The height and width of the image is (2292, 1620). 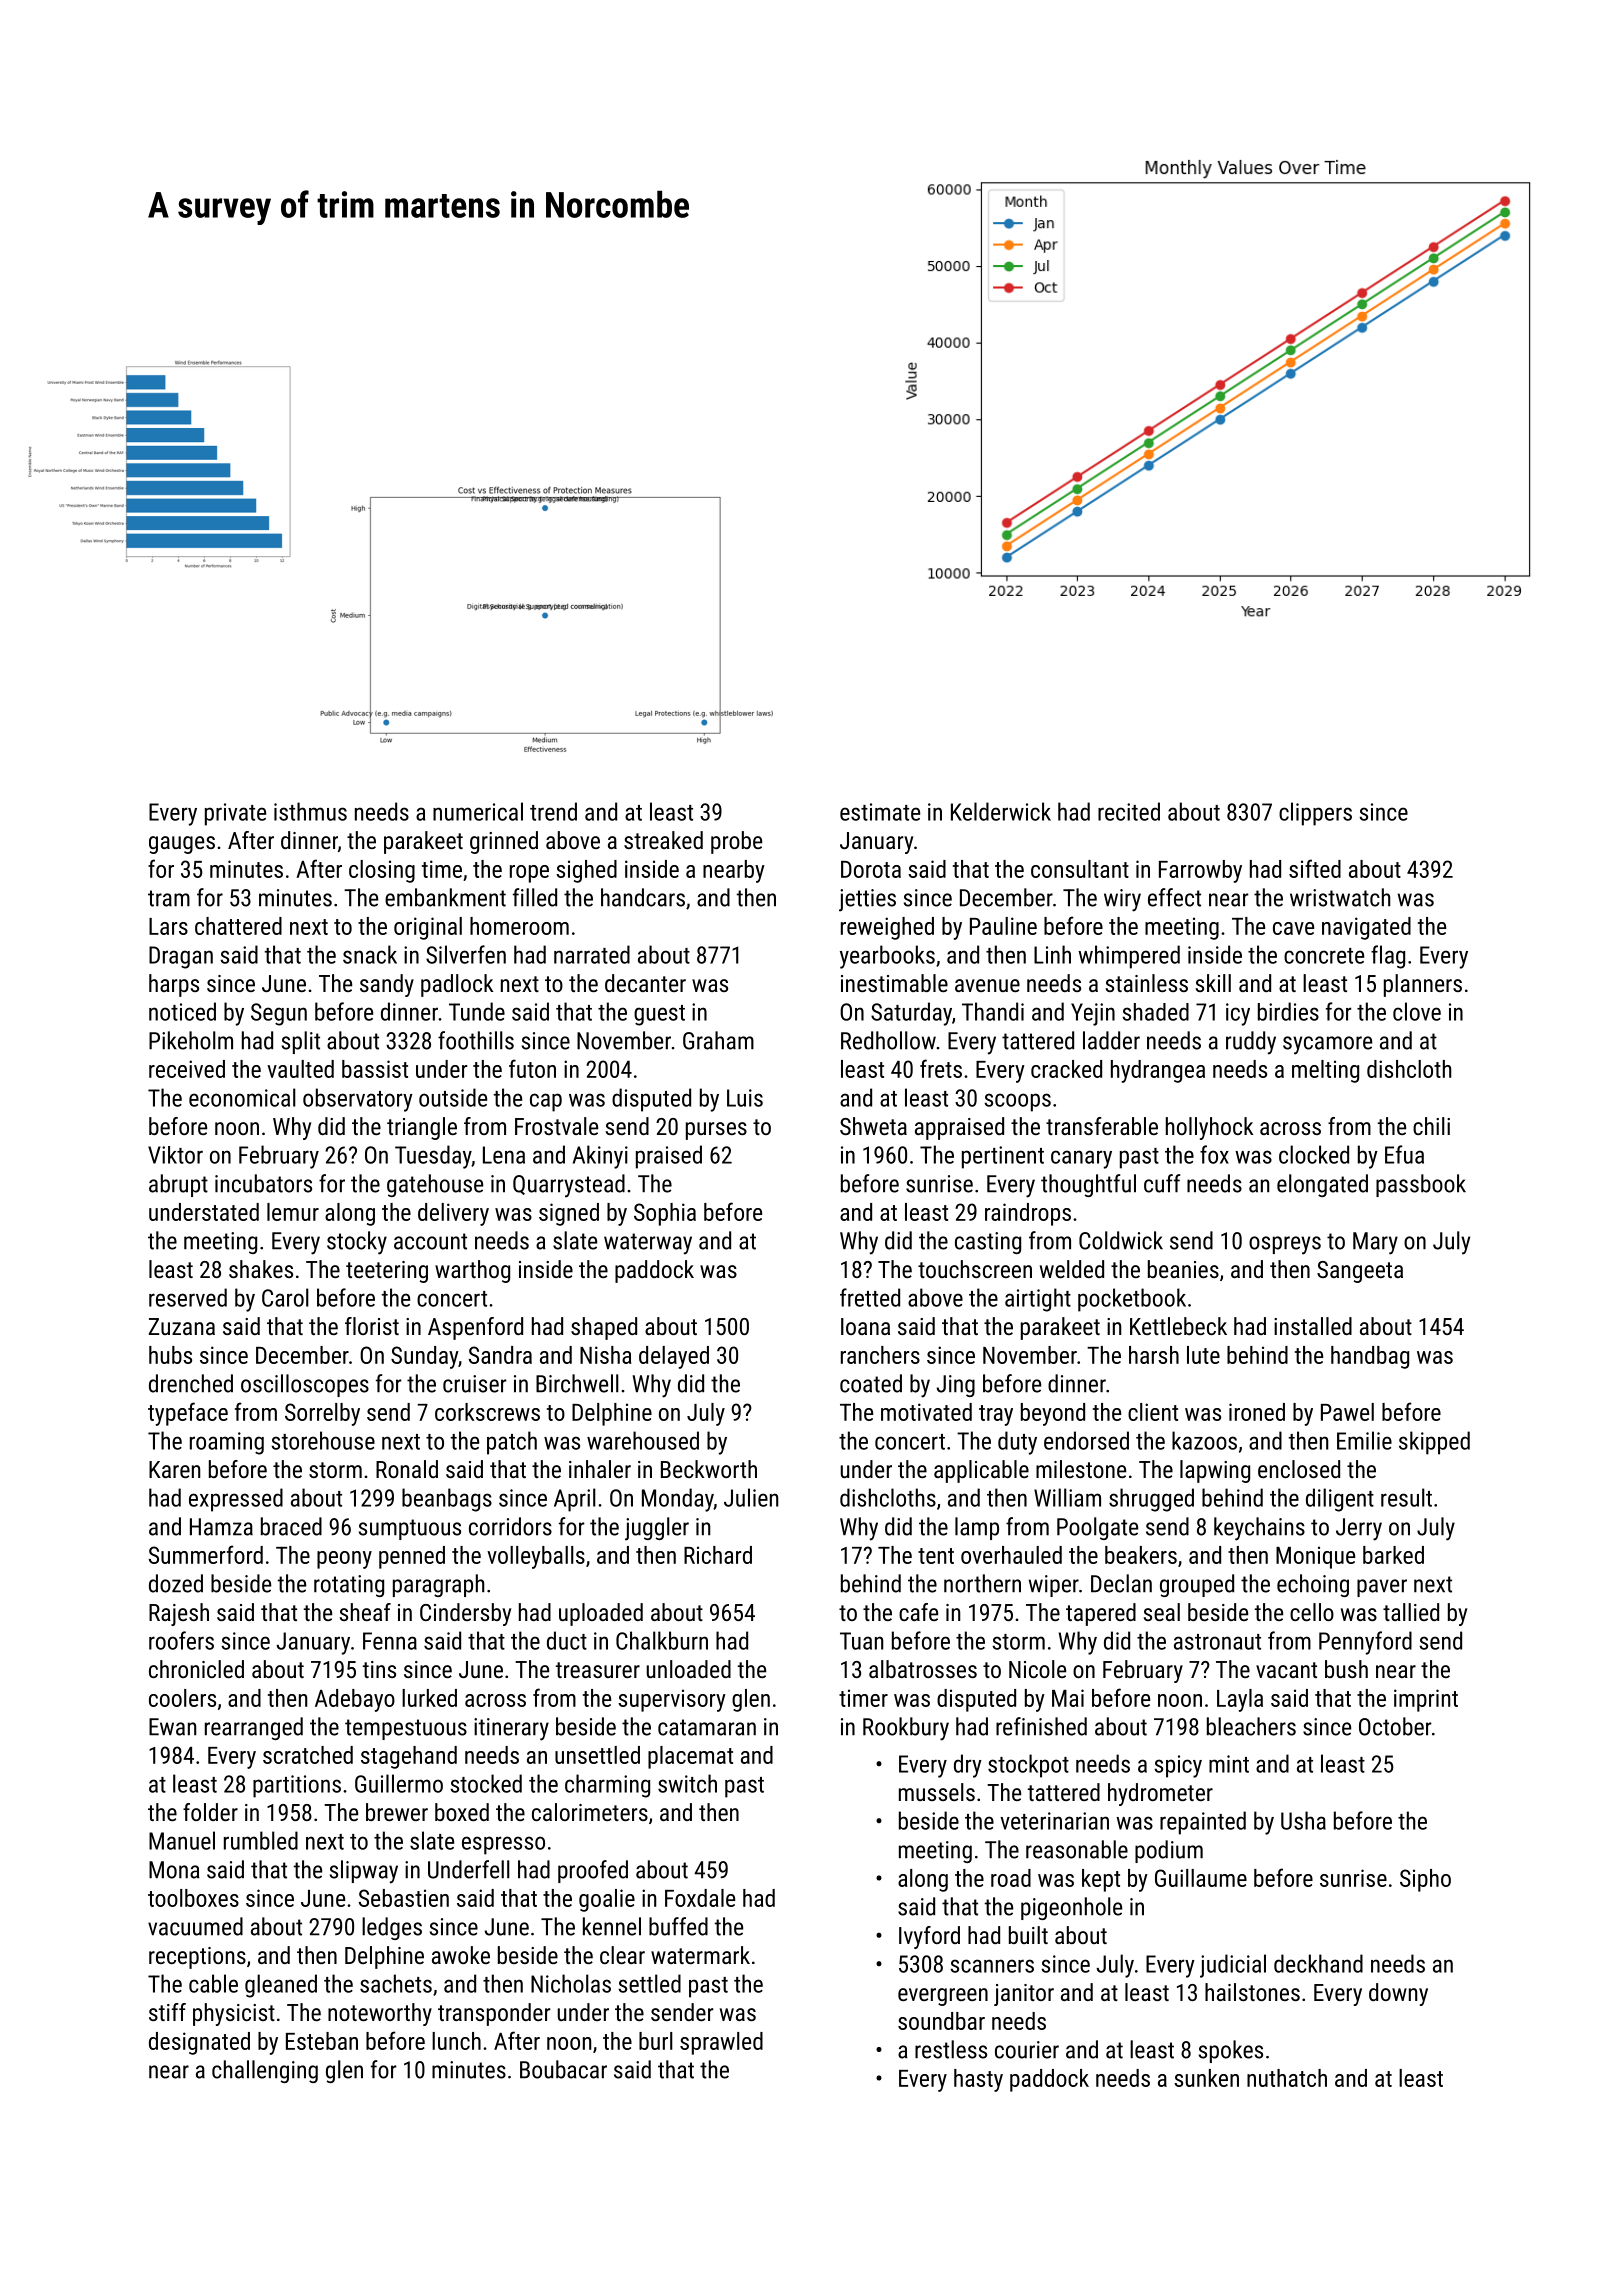 What do you see at coordinates (604, 1328) in the image?
I see `shaped` at bounding box center [604, 1328].
